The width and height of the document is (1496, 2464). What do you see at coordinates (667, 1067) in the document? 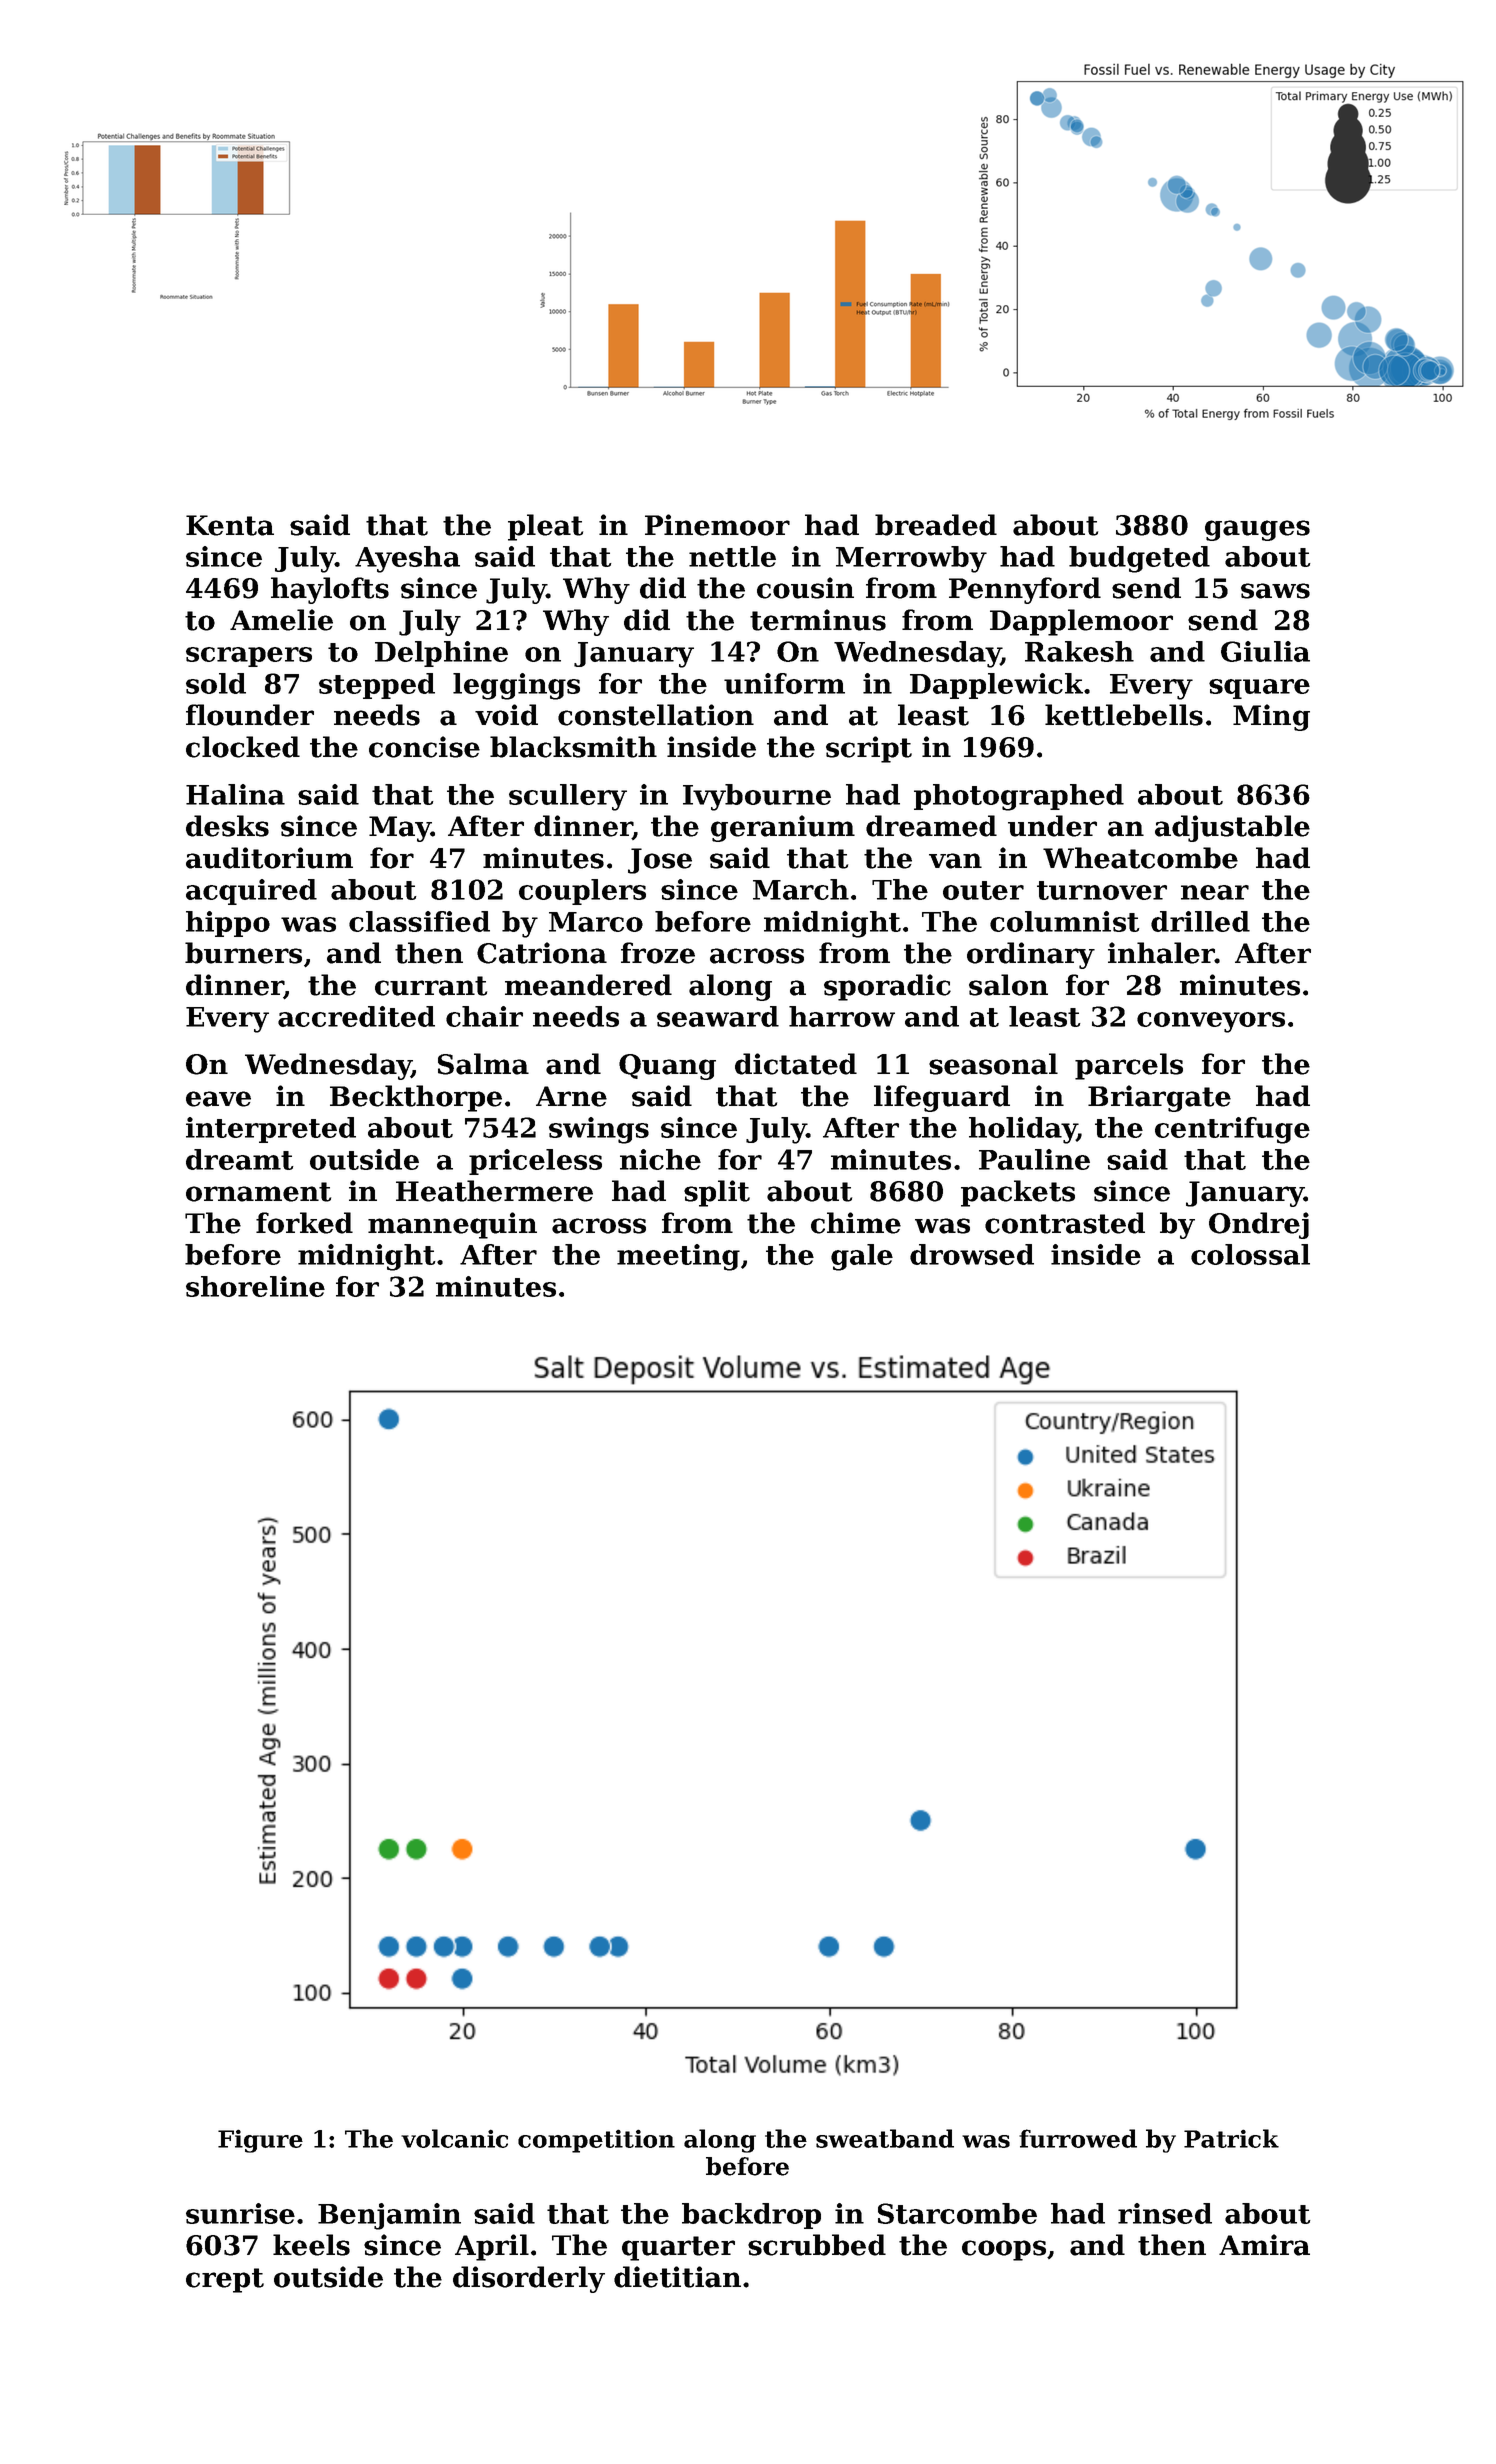
I see `Quang` at bounding box center [667, 1067].
